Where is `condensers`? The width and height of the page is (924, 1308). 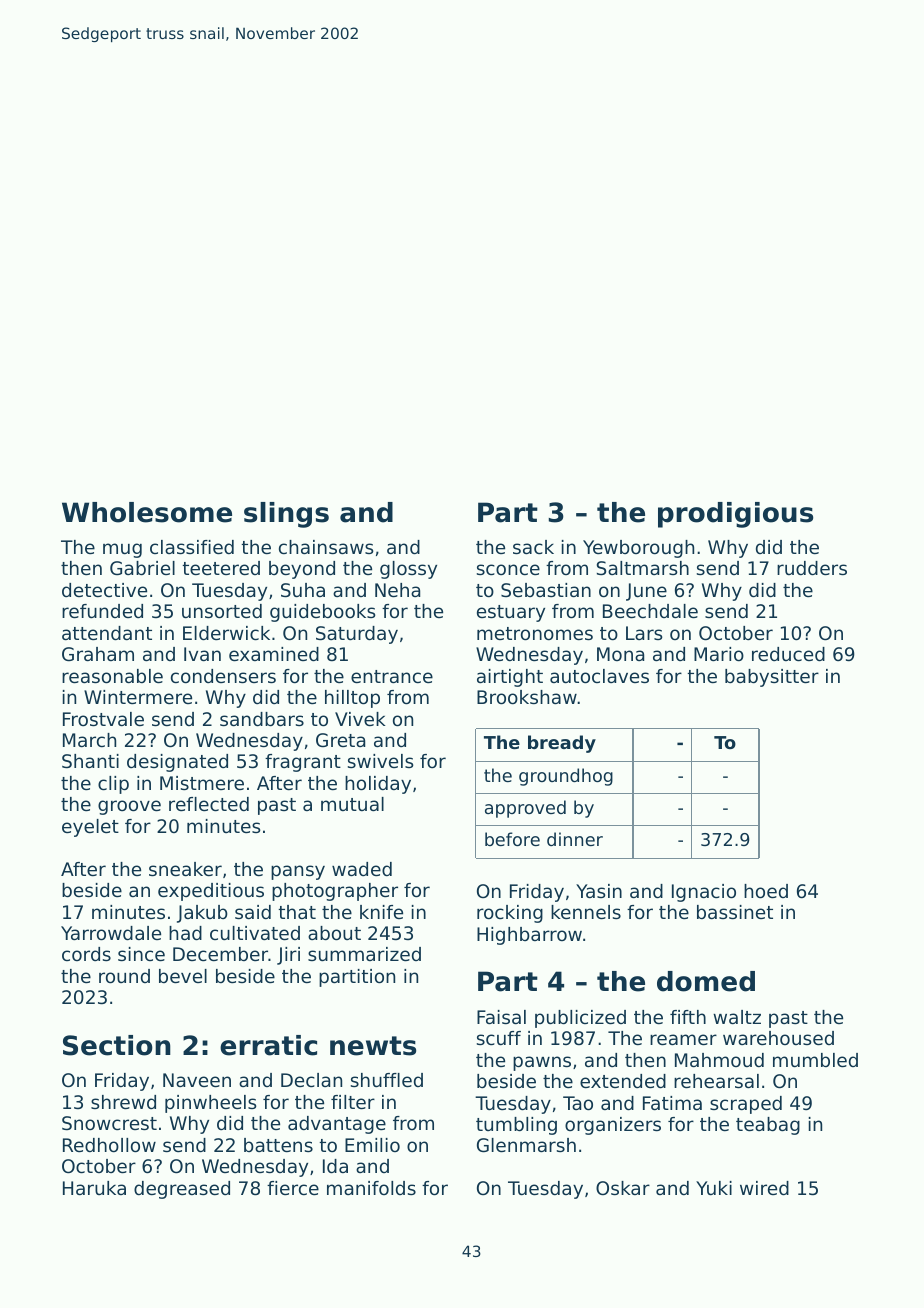
condensers is located at coordinates (223, 676).
